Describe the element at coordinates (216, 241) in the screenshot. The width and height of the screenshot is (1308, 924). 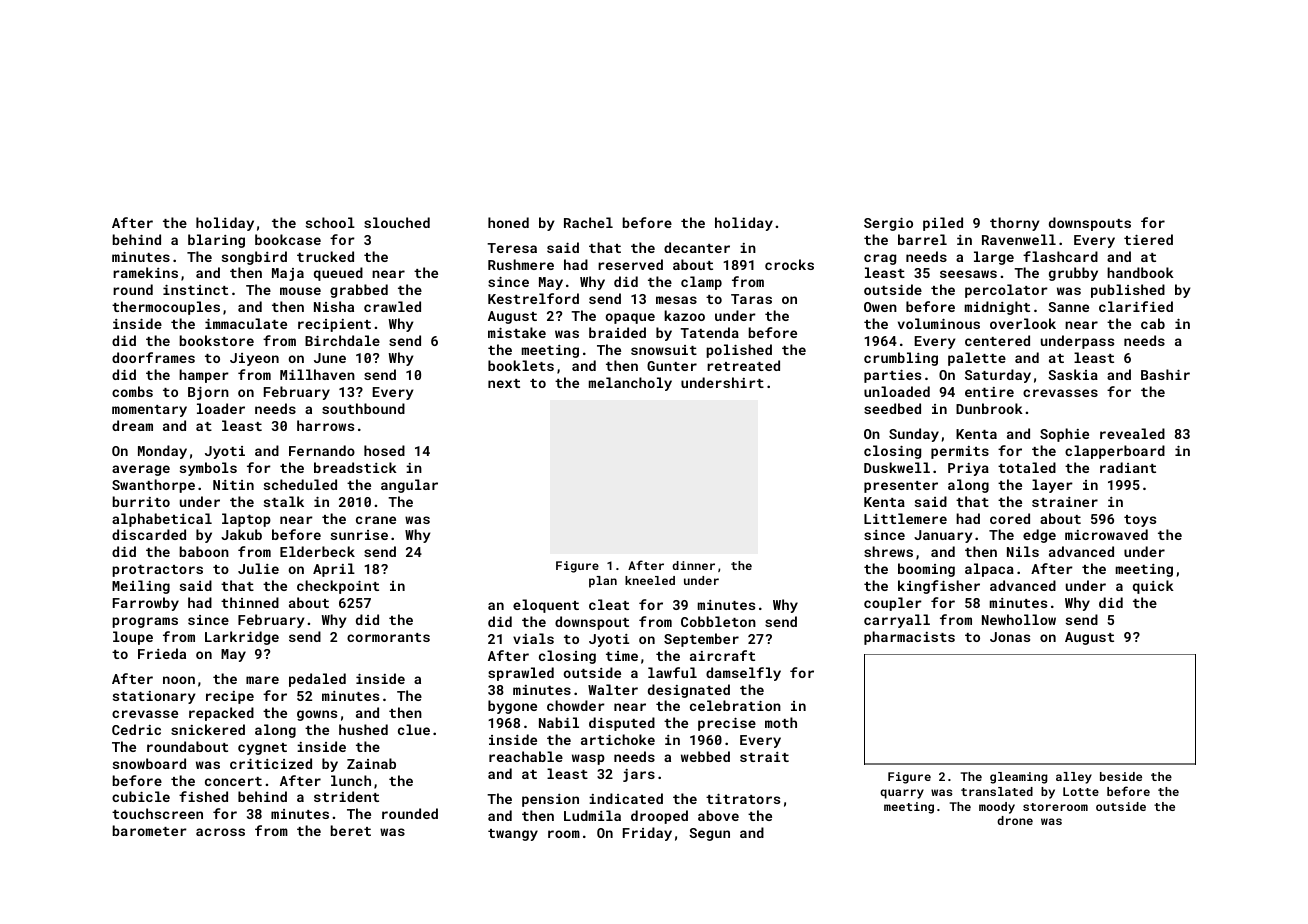
I see `blaring` at that location.
